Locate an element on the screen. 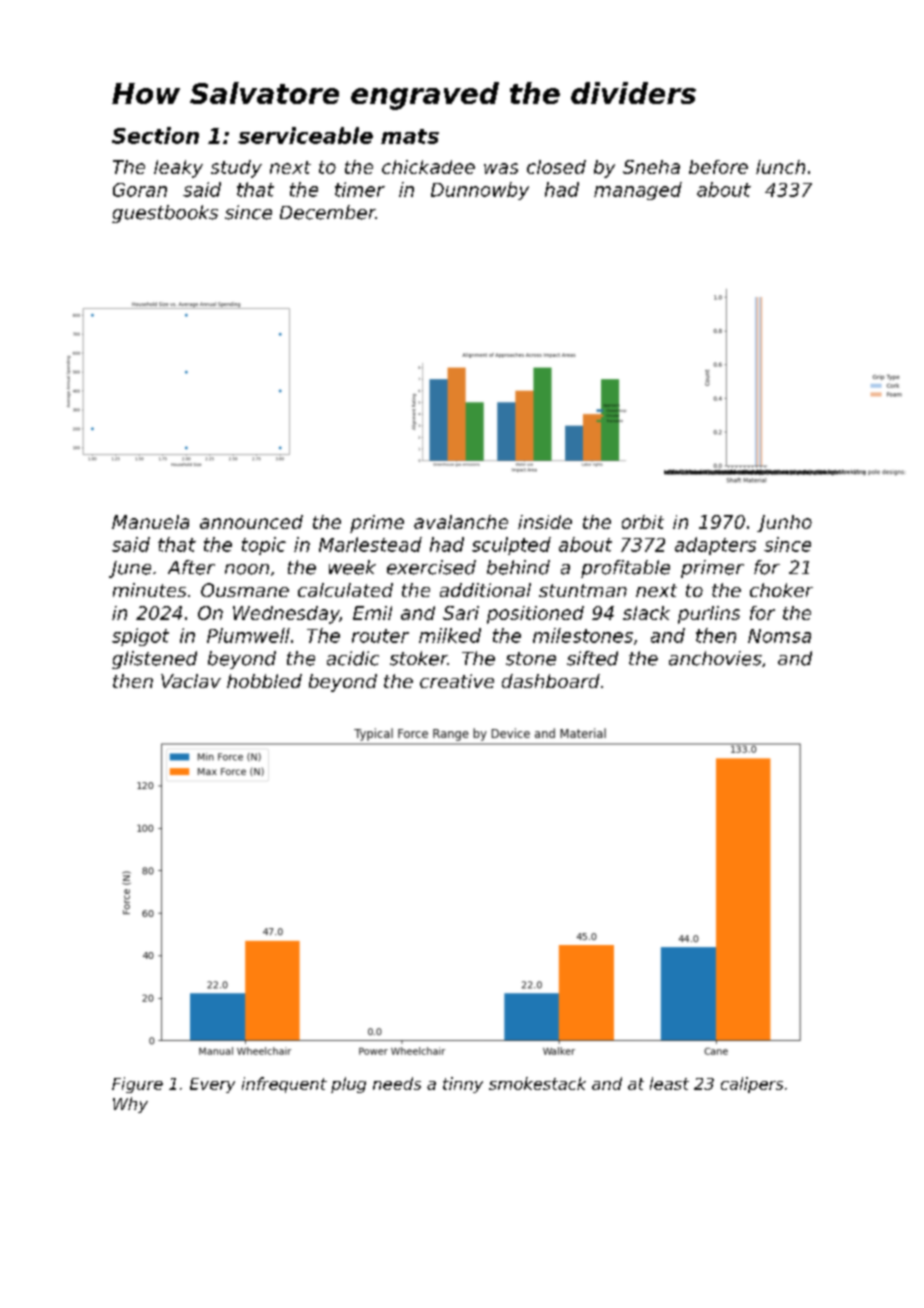 This screenshot has width=924, height=1308. Every is located at coordinates (212, 1085).
